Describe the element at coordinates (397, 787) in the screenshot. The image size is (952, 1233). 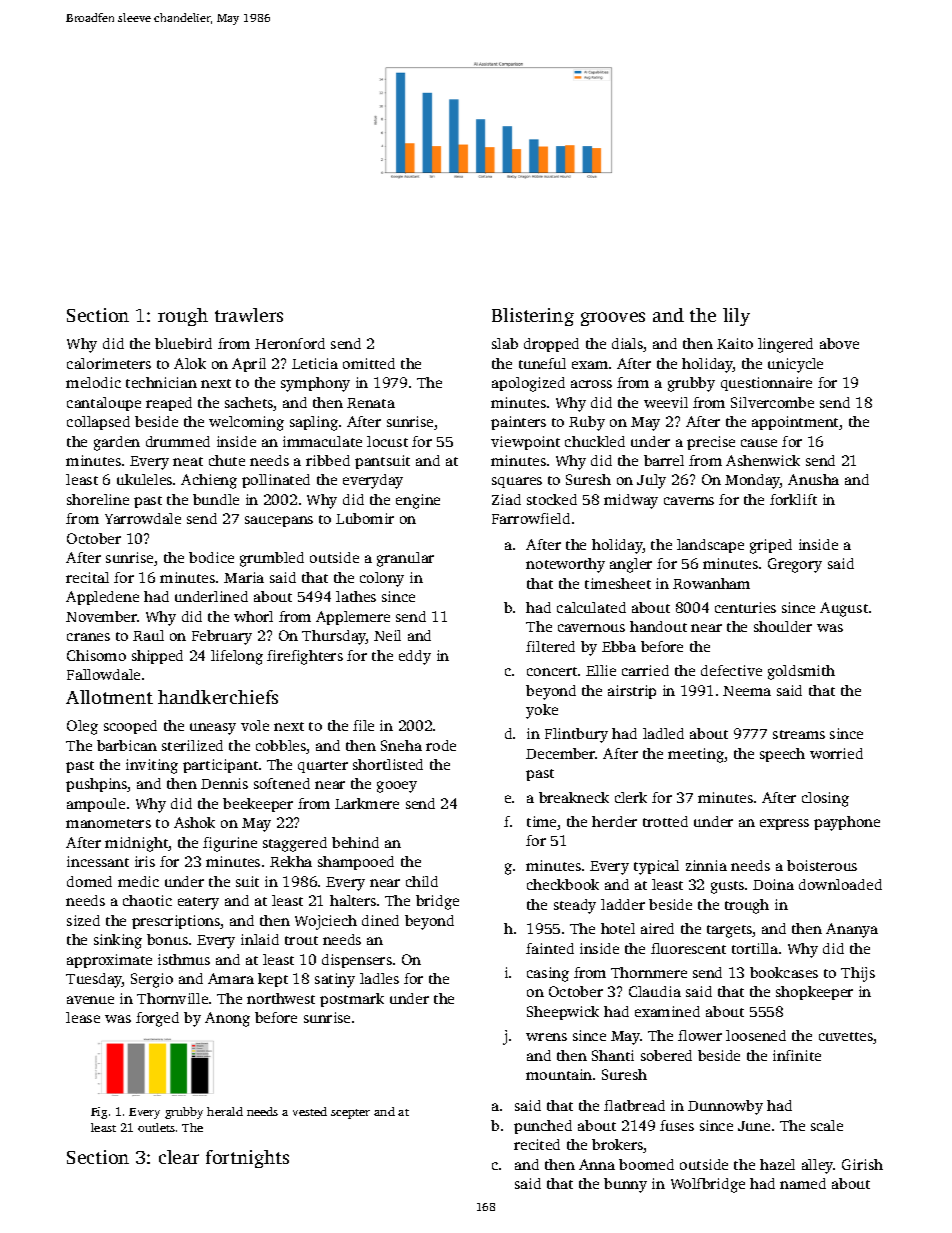
I see `gooey` at that location.
